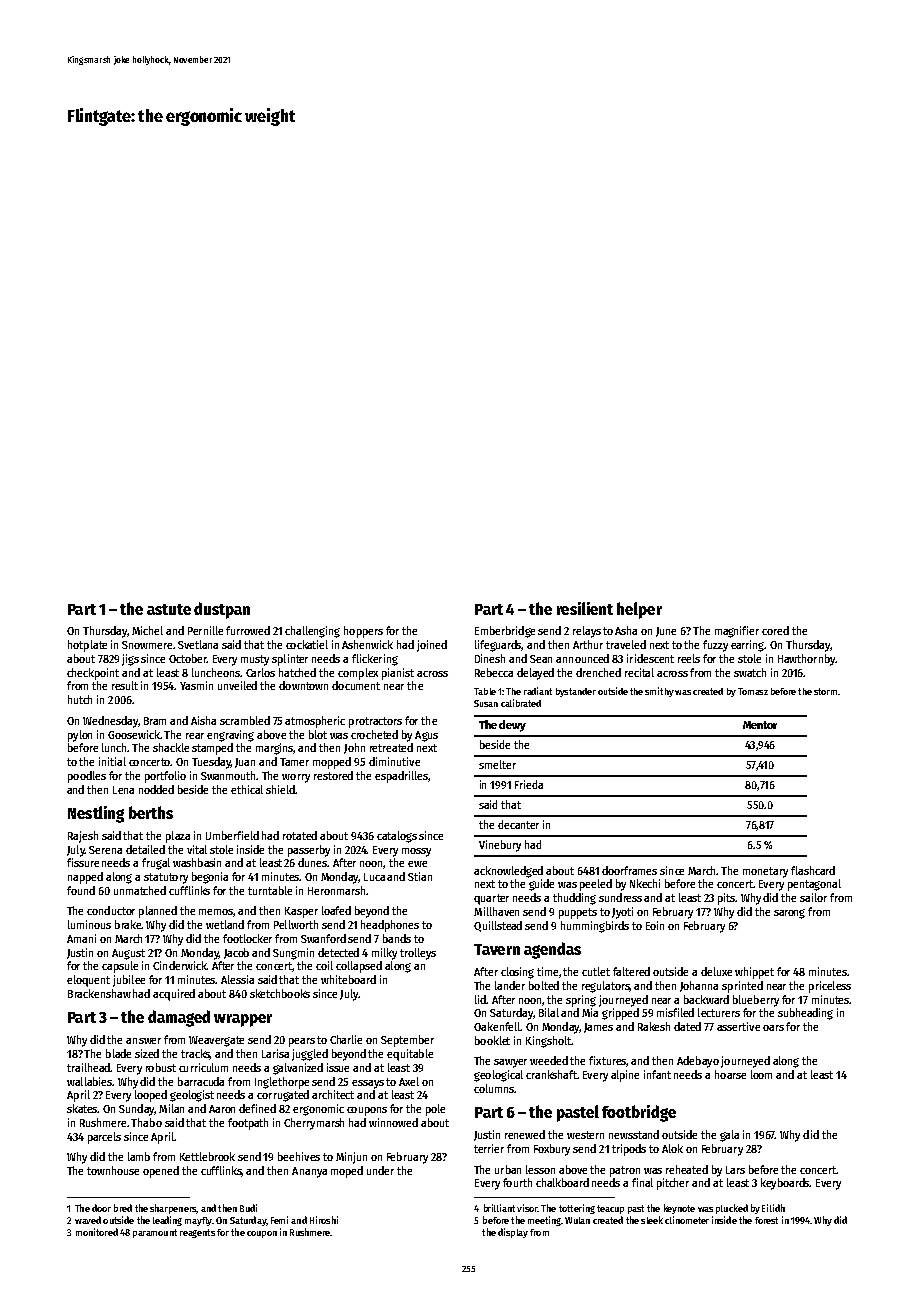 The height and width of the page is (1308, 924). I want to click on townhouse, so click(113, 1170).
